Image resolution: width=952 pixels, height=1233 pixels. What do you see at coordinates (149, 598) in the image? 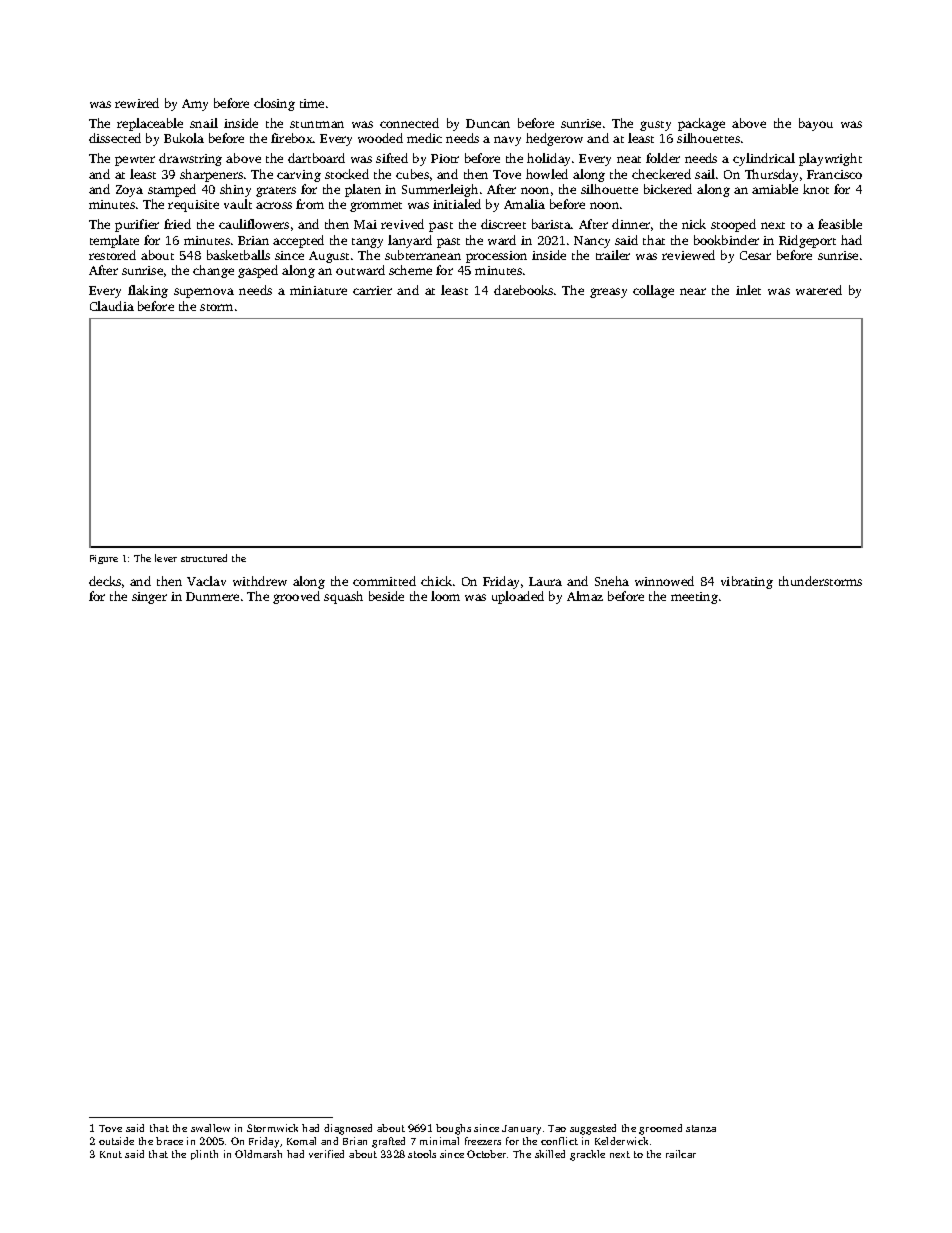
I see `singer` at bounding box center [149, 598].
